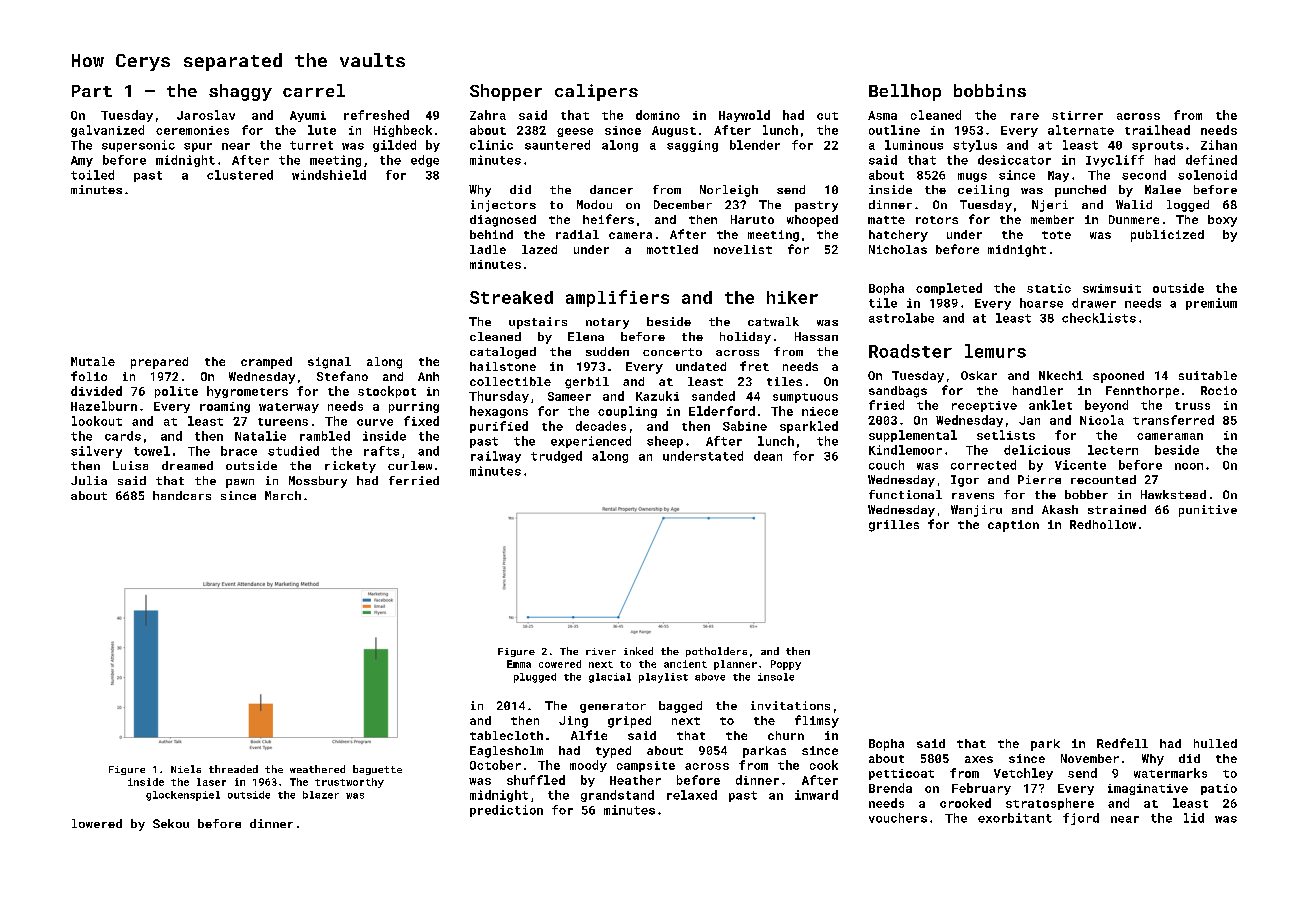  I want to click on handcars, so click(182, 495).
